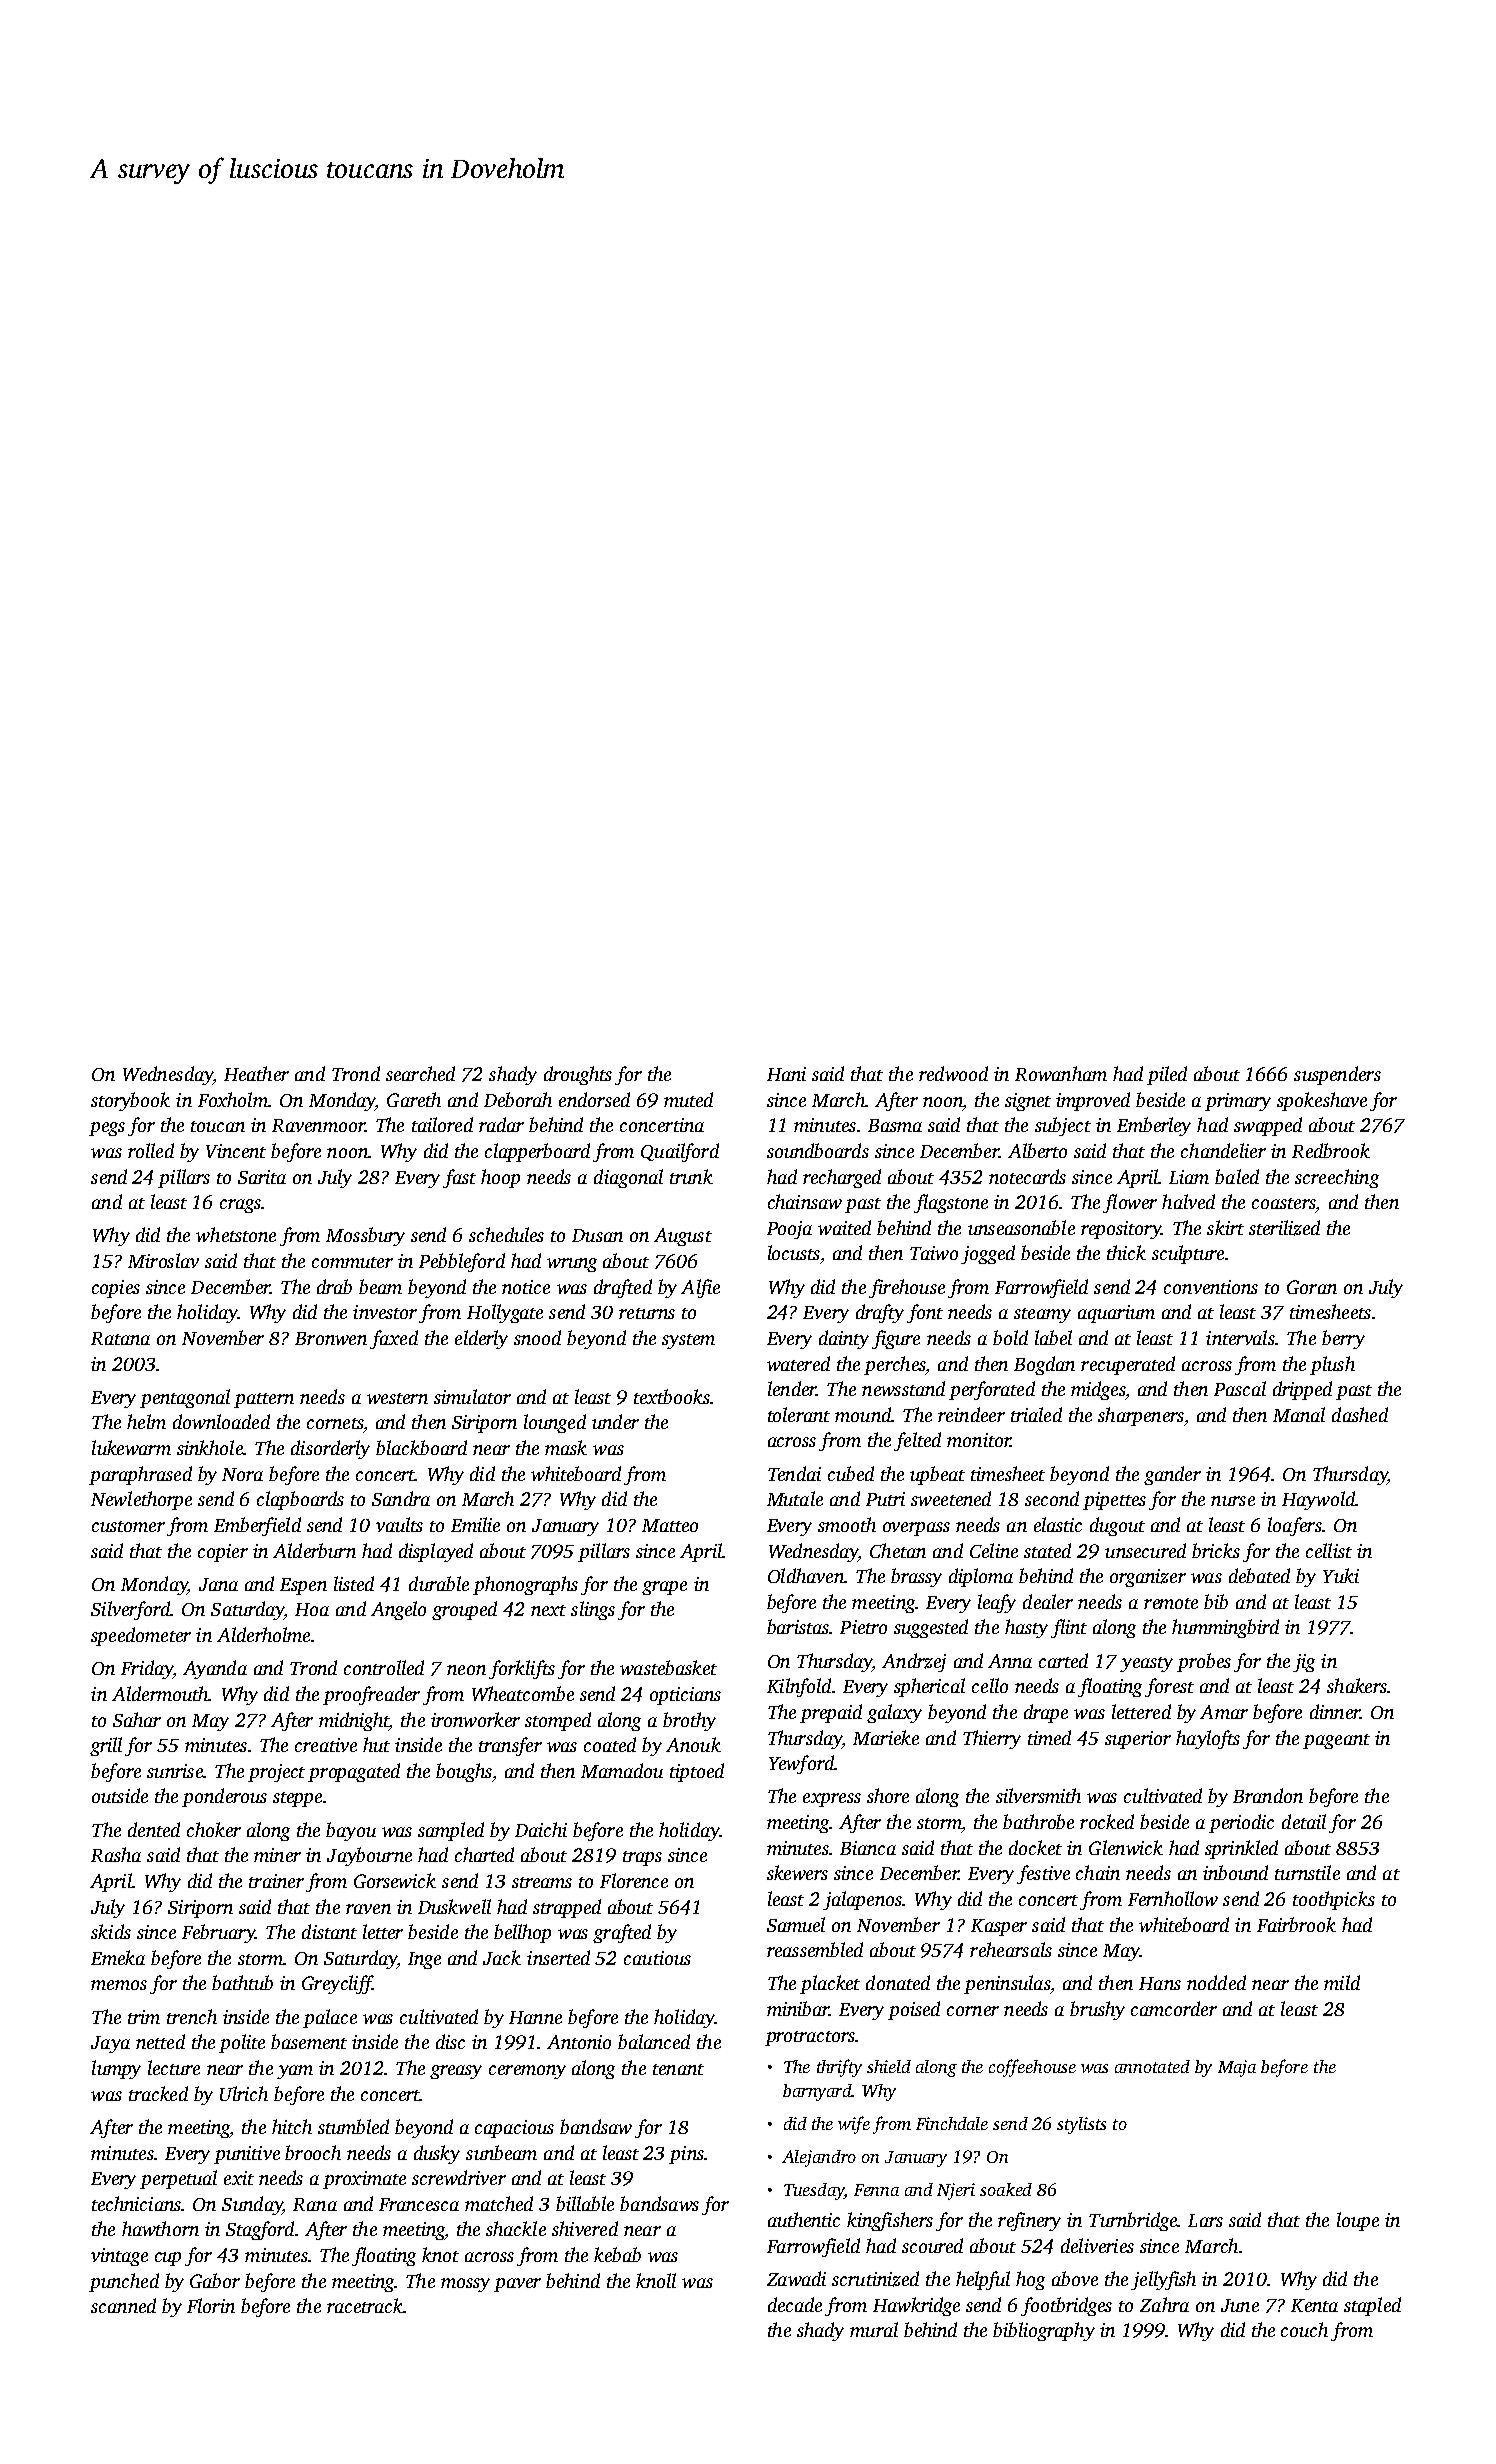  I want to click on boughs, so click(464, 1772).
